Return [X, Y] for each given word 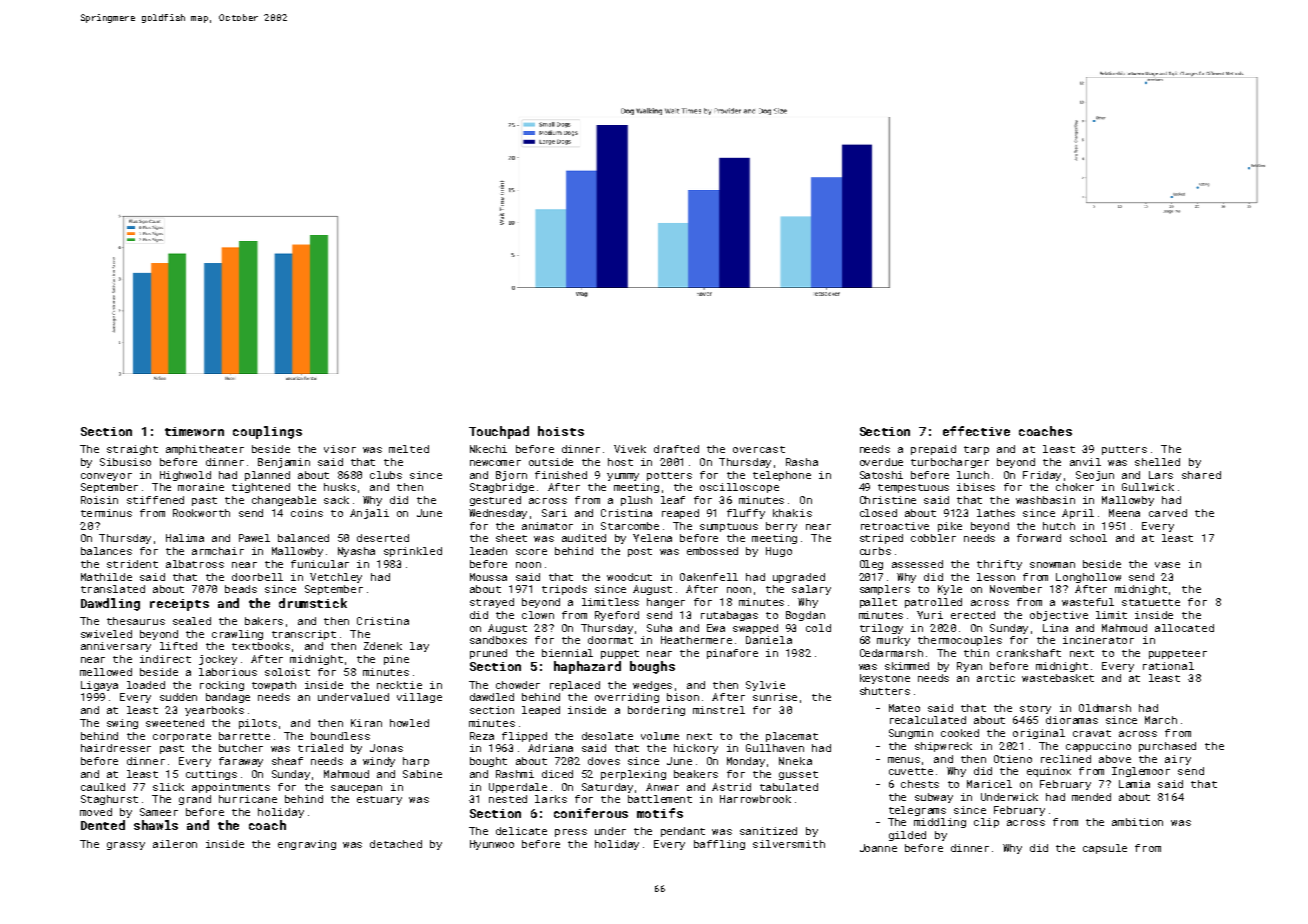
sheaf [287, 761]
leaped [541, 711]
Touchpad [499, 432]
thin [976, 653]
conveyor [106, 477]
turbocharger [950, 463]
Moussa [488, 577]
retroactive [895, 526]
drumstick [313, 603]
